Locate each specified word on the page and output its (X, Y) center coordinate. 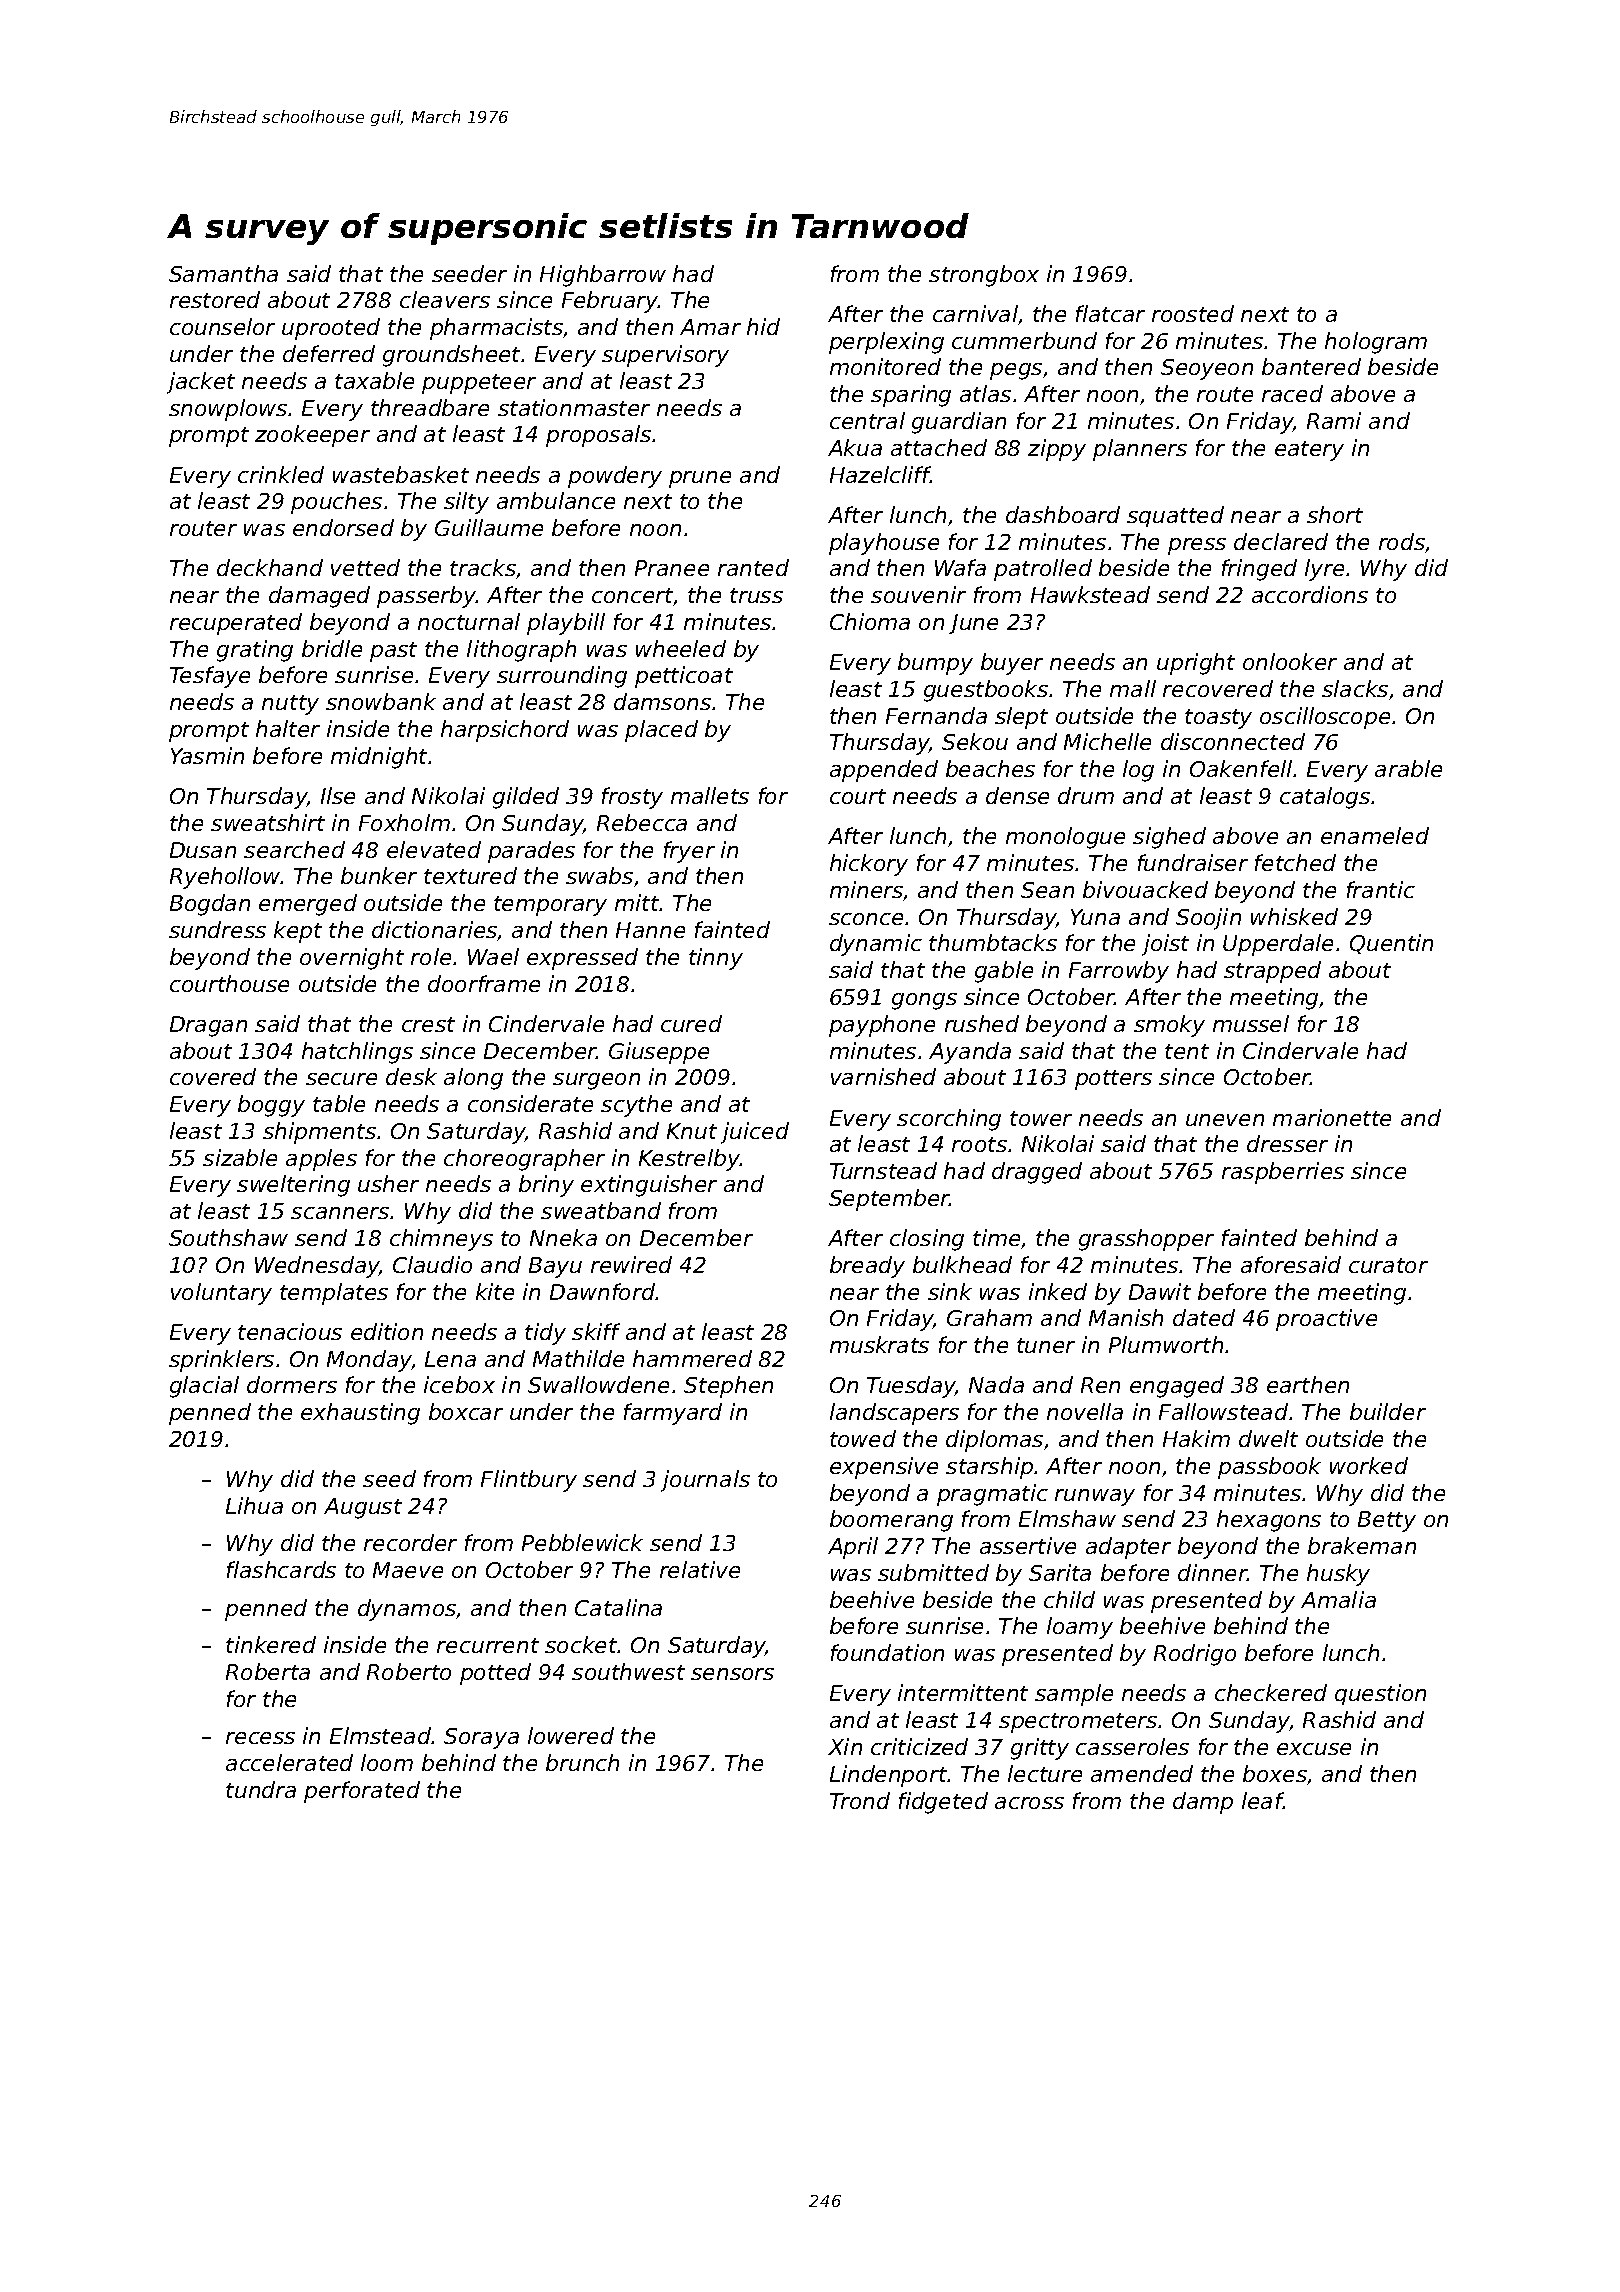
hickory (869, 865)
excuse (1314, 1749)
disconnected (1233, 741)
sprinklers (221, 1361)
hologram (1376, 343)
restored (215, 299)
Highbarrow (603, 276)
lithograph (521, 651)
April (853, 1548)
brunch (582, 1762)
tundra (261, 1789)
